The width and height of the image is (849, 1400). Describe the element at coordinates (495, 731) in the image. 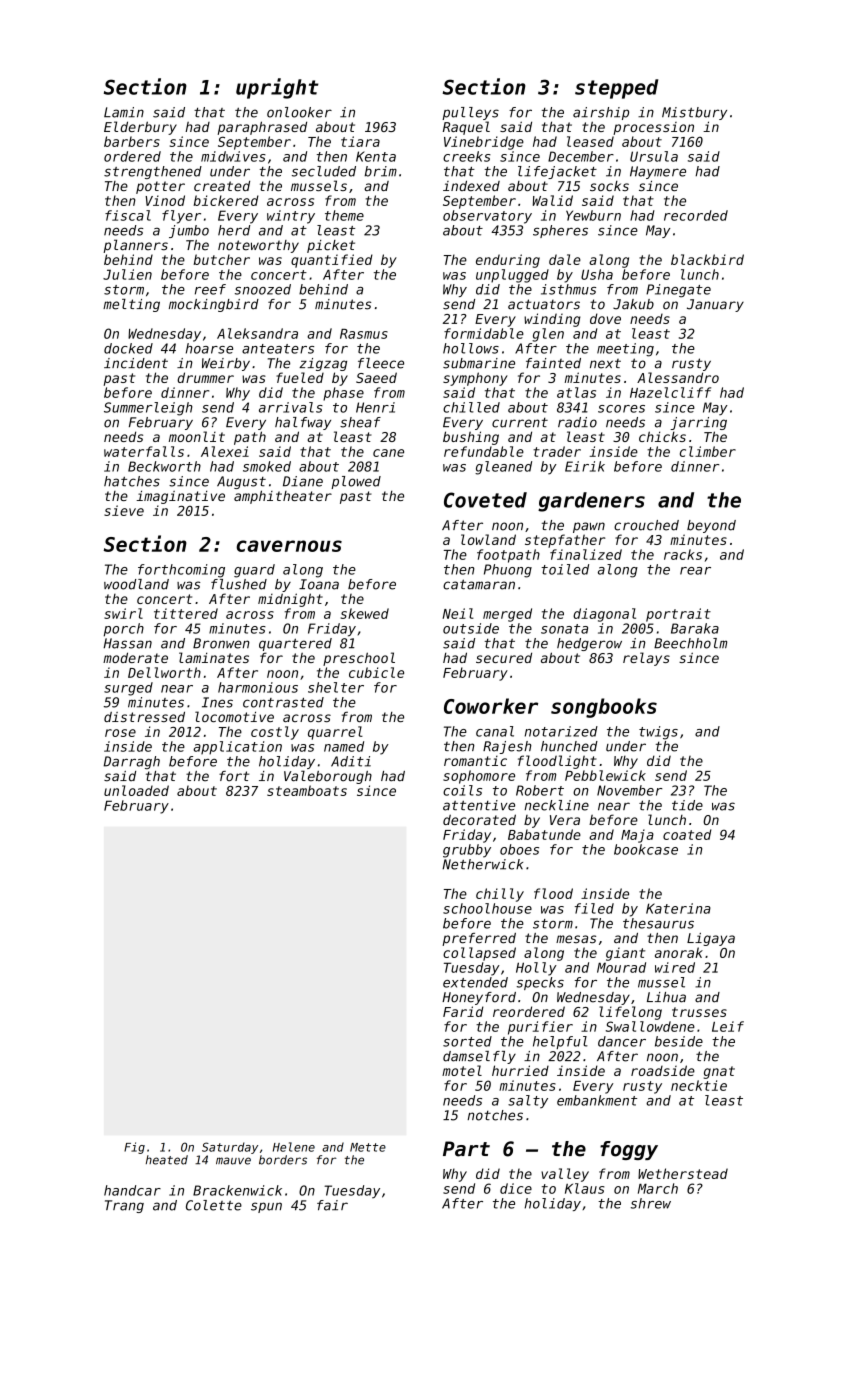

I see `canal` at that location.
